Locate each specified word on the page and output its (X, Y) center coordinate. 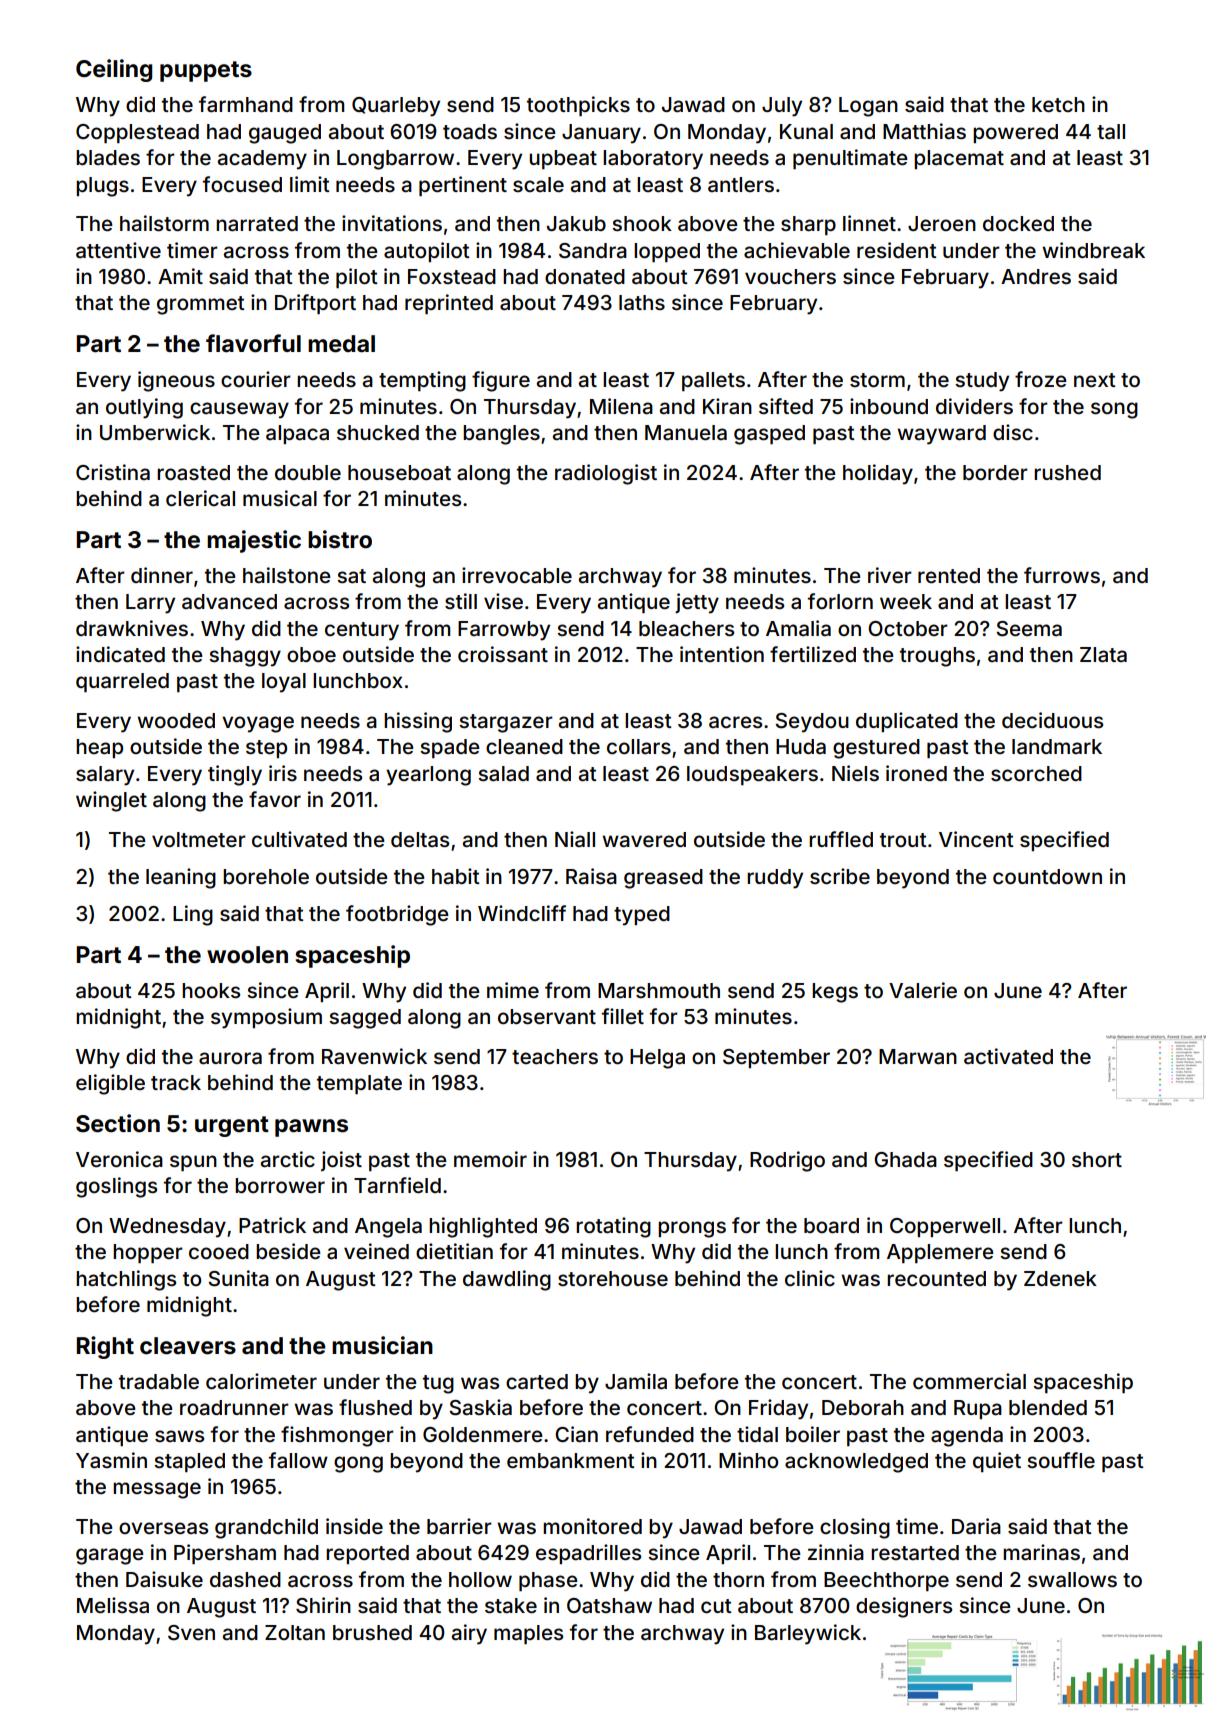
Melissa (113, 1605)
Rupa (978, 1409)
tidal (757, 1434)
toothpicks (578, 106)
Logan (868, 107)
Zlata (1103, 654)
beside (288, 1251)
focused (242, 184)
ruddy (775, 879)
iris (283, 773)
